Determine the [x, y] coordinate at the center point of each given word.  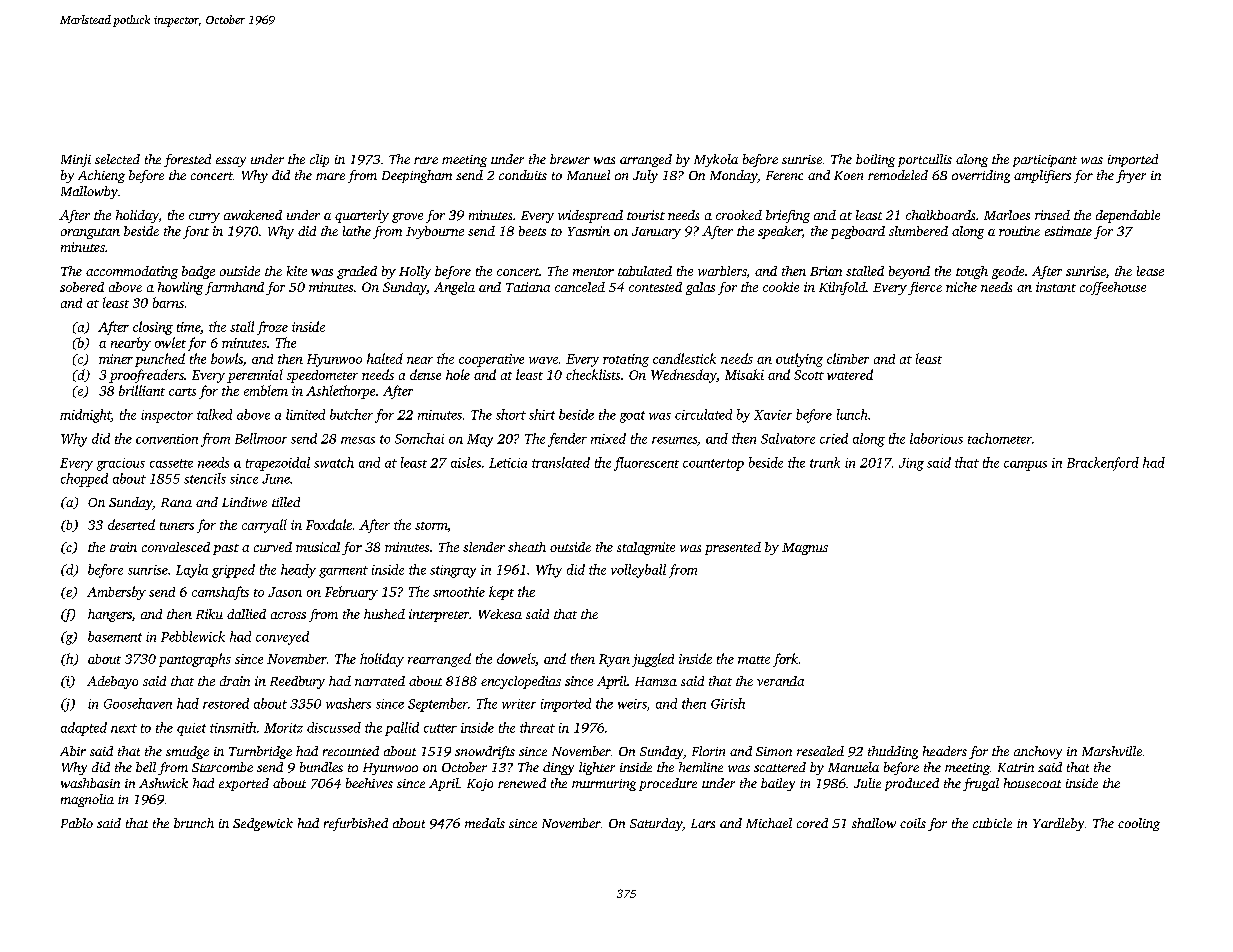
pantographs [195, 660]
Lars [703, 823]
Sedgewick [263, 824]
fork [785, 660]
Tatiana [528, 287]
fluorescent [646, 464]
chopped [84, 480]
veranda [780, 681]
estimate [1068, 231]
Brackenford [1103, 464]
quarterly [362, 216]
